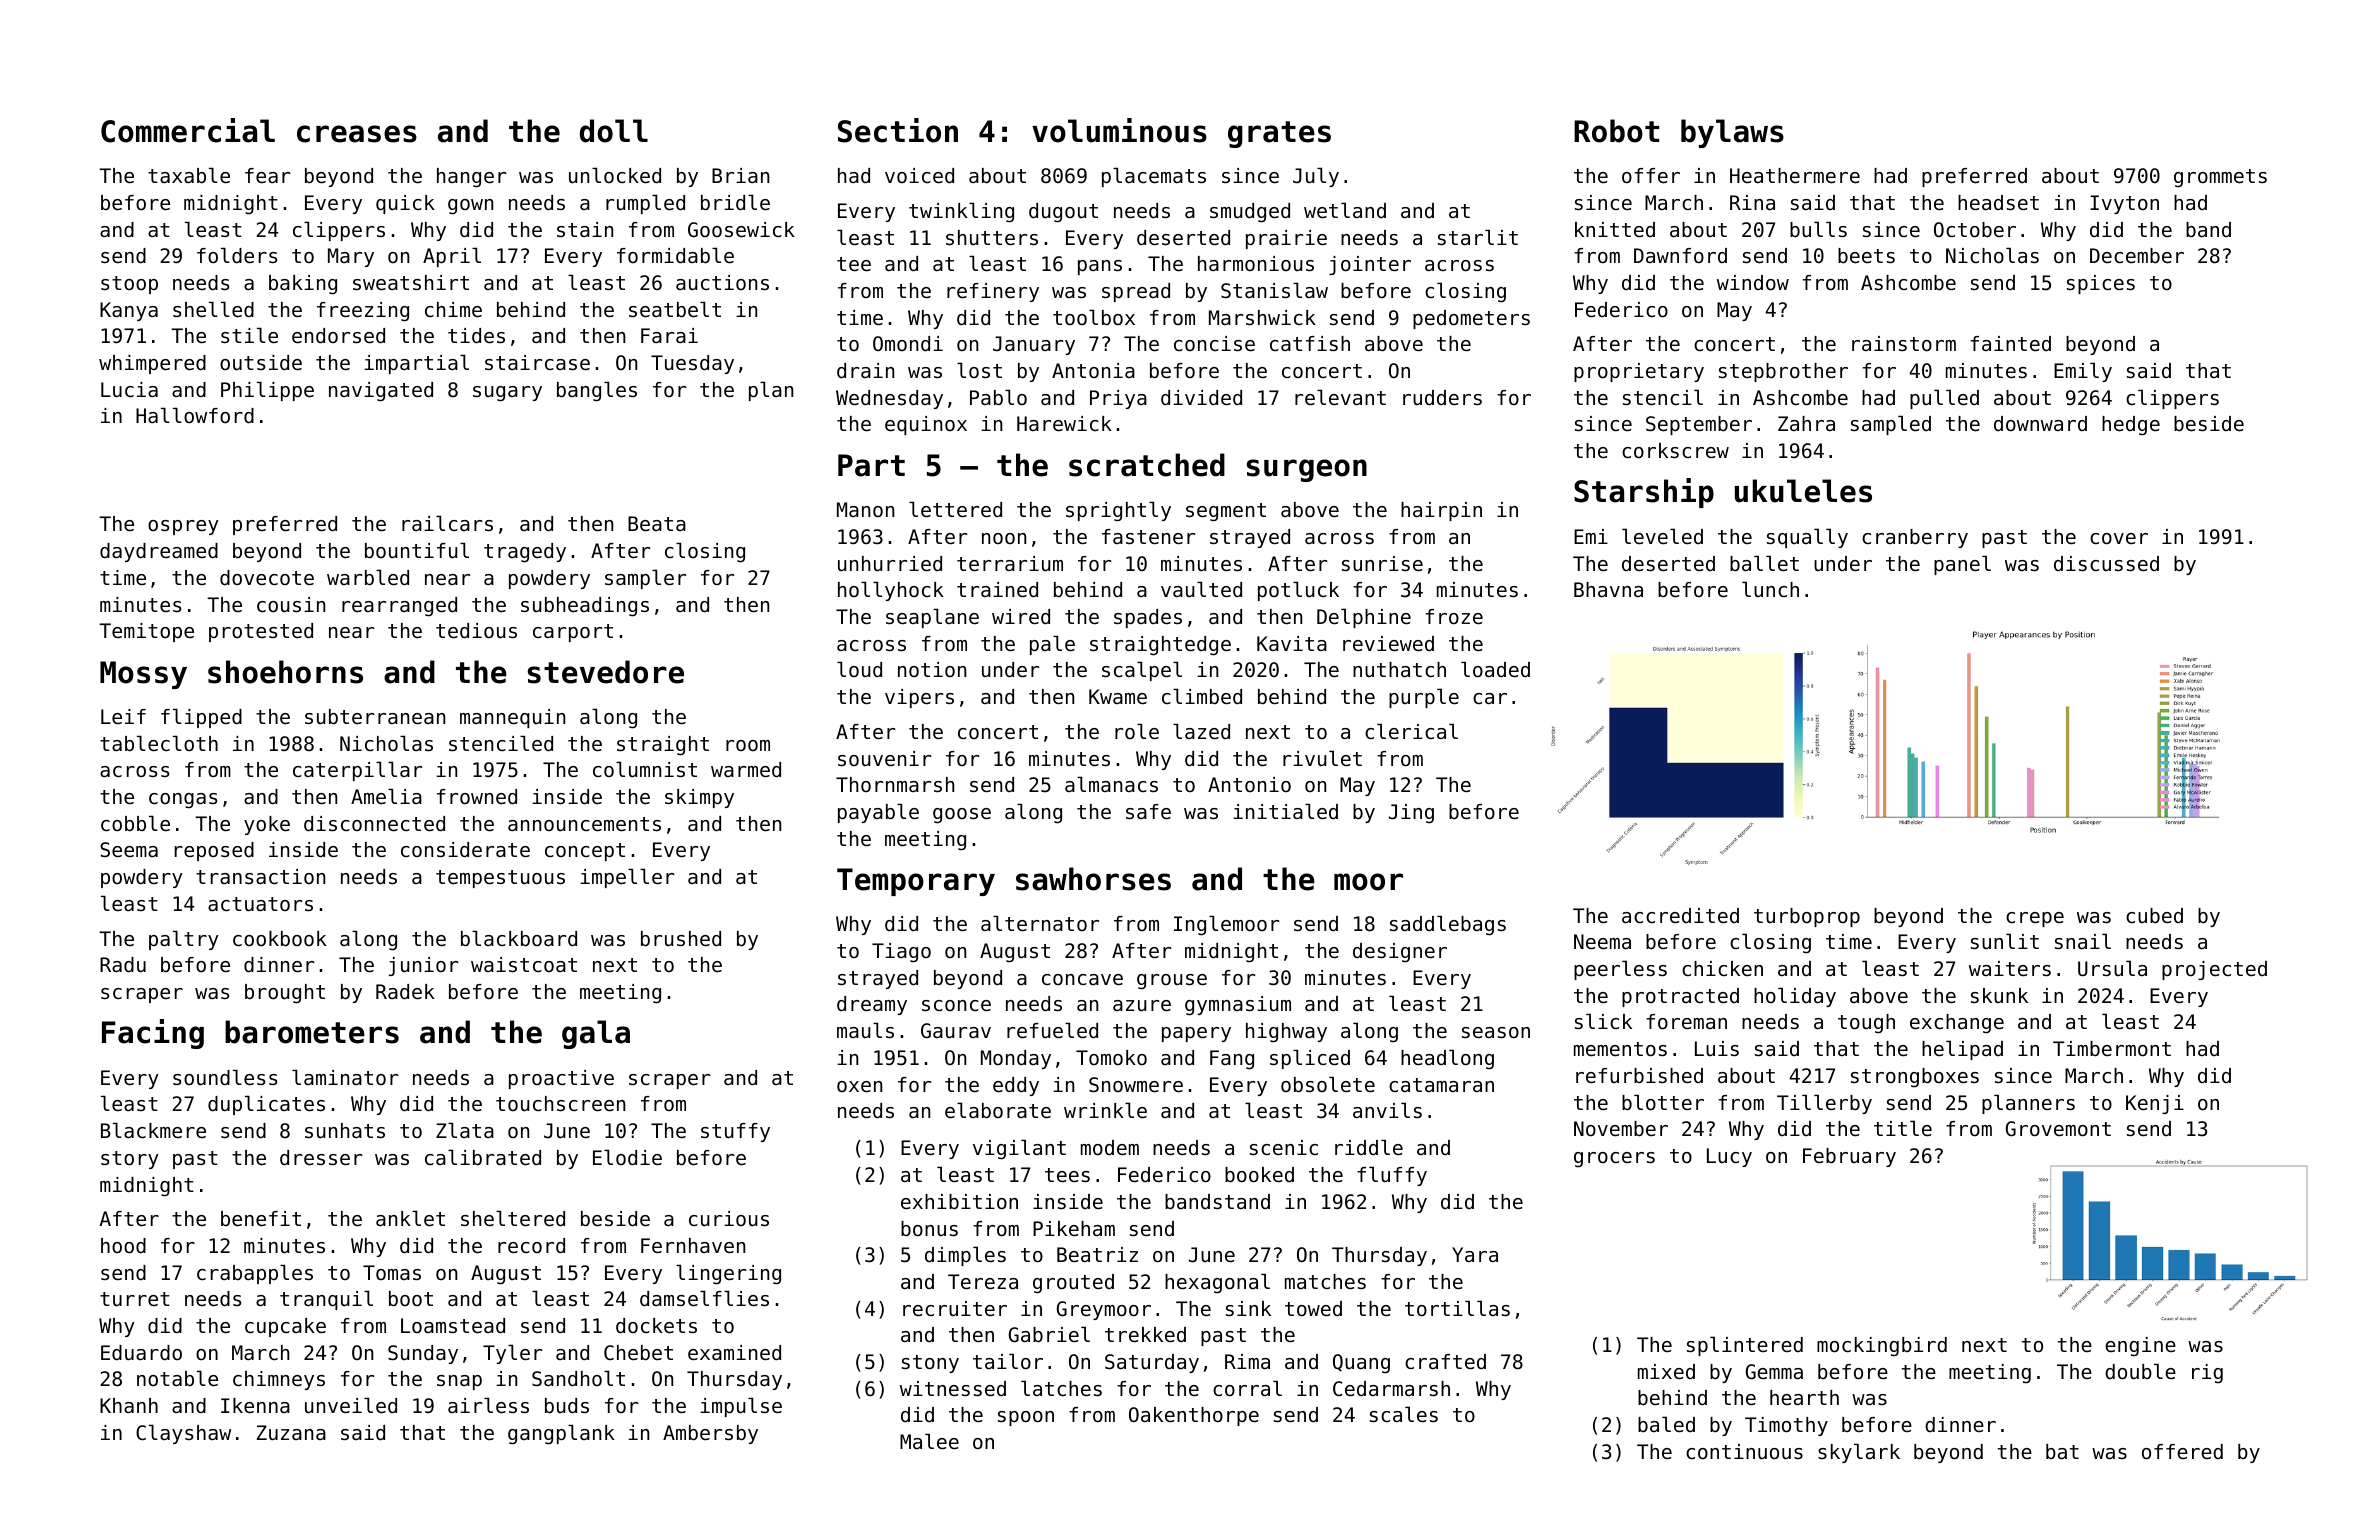  What do you see at coordinates (188, 130) in the screenshot?
I see `Commercial` at bounding box center [188, 130].
